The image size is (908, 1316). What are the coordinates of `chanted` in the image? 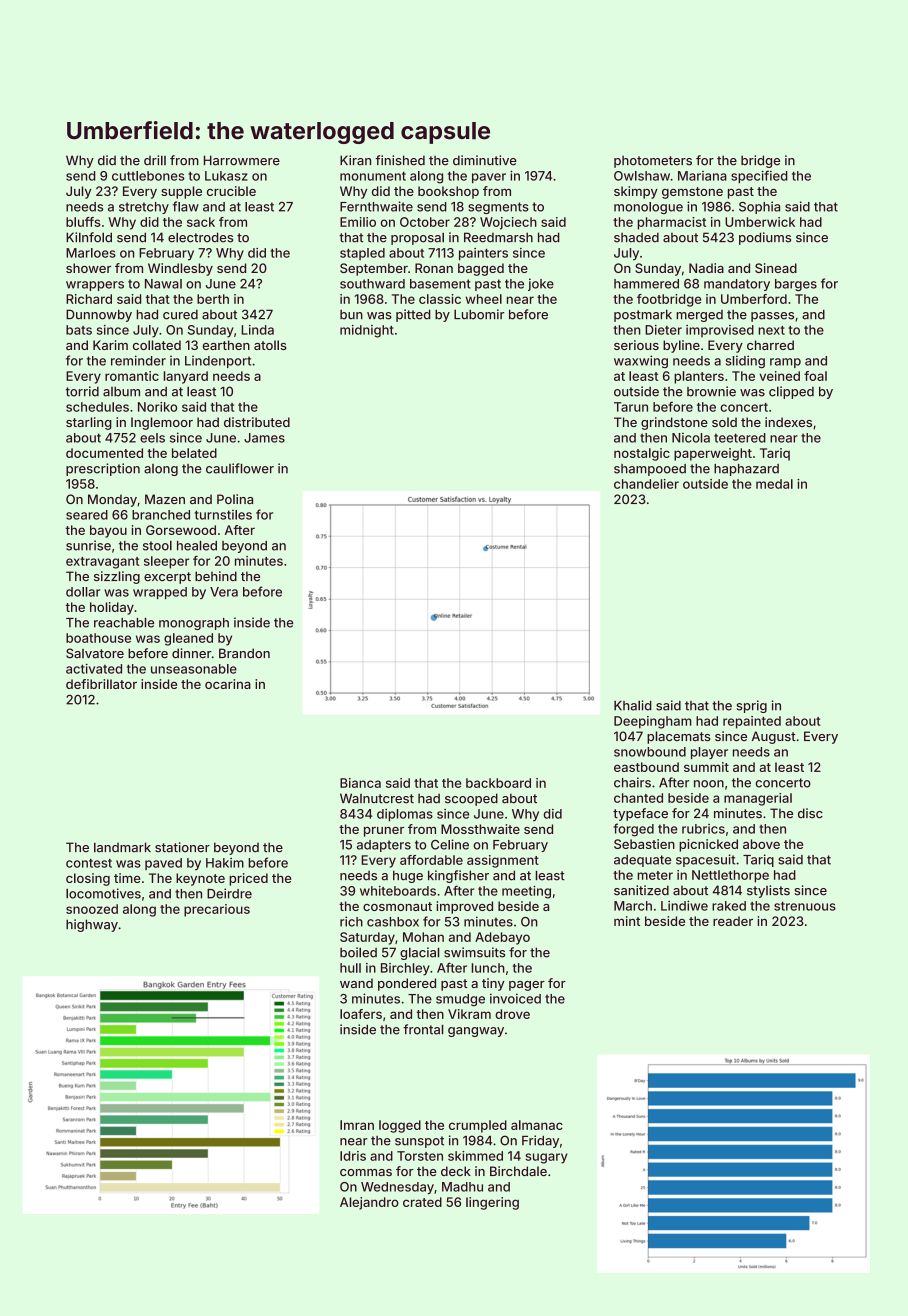 It's located at (638, 798).
